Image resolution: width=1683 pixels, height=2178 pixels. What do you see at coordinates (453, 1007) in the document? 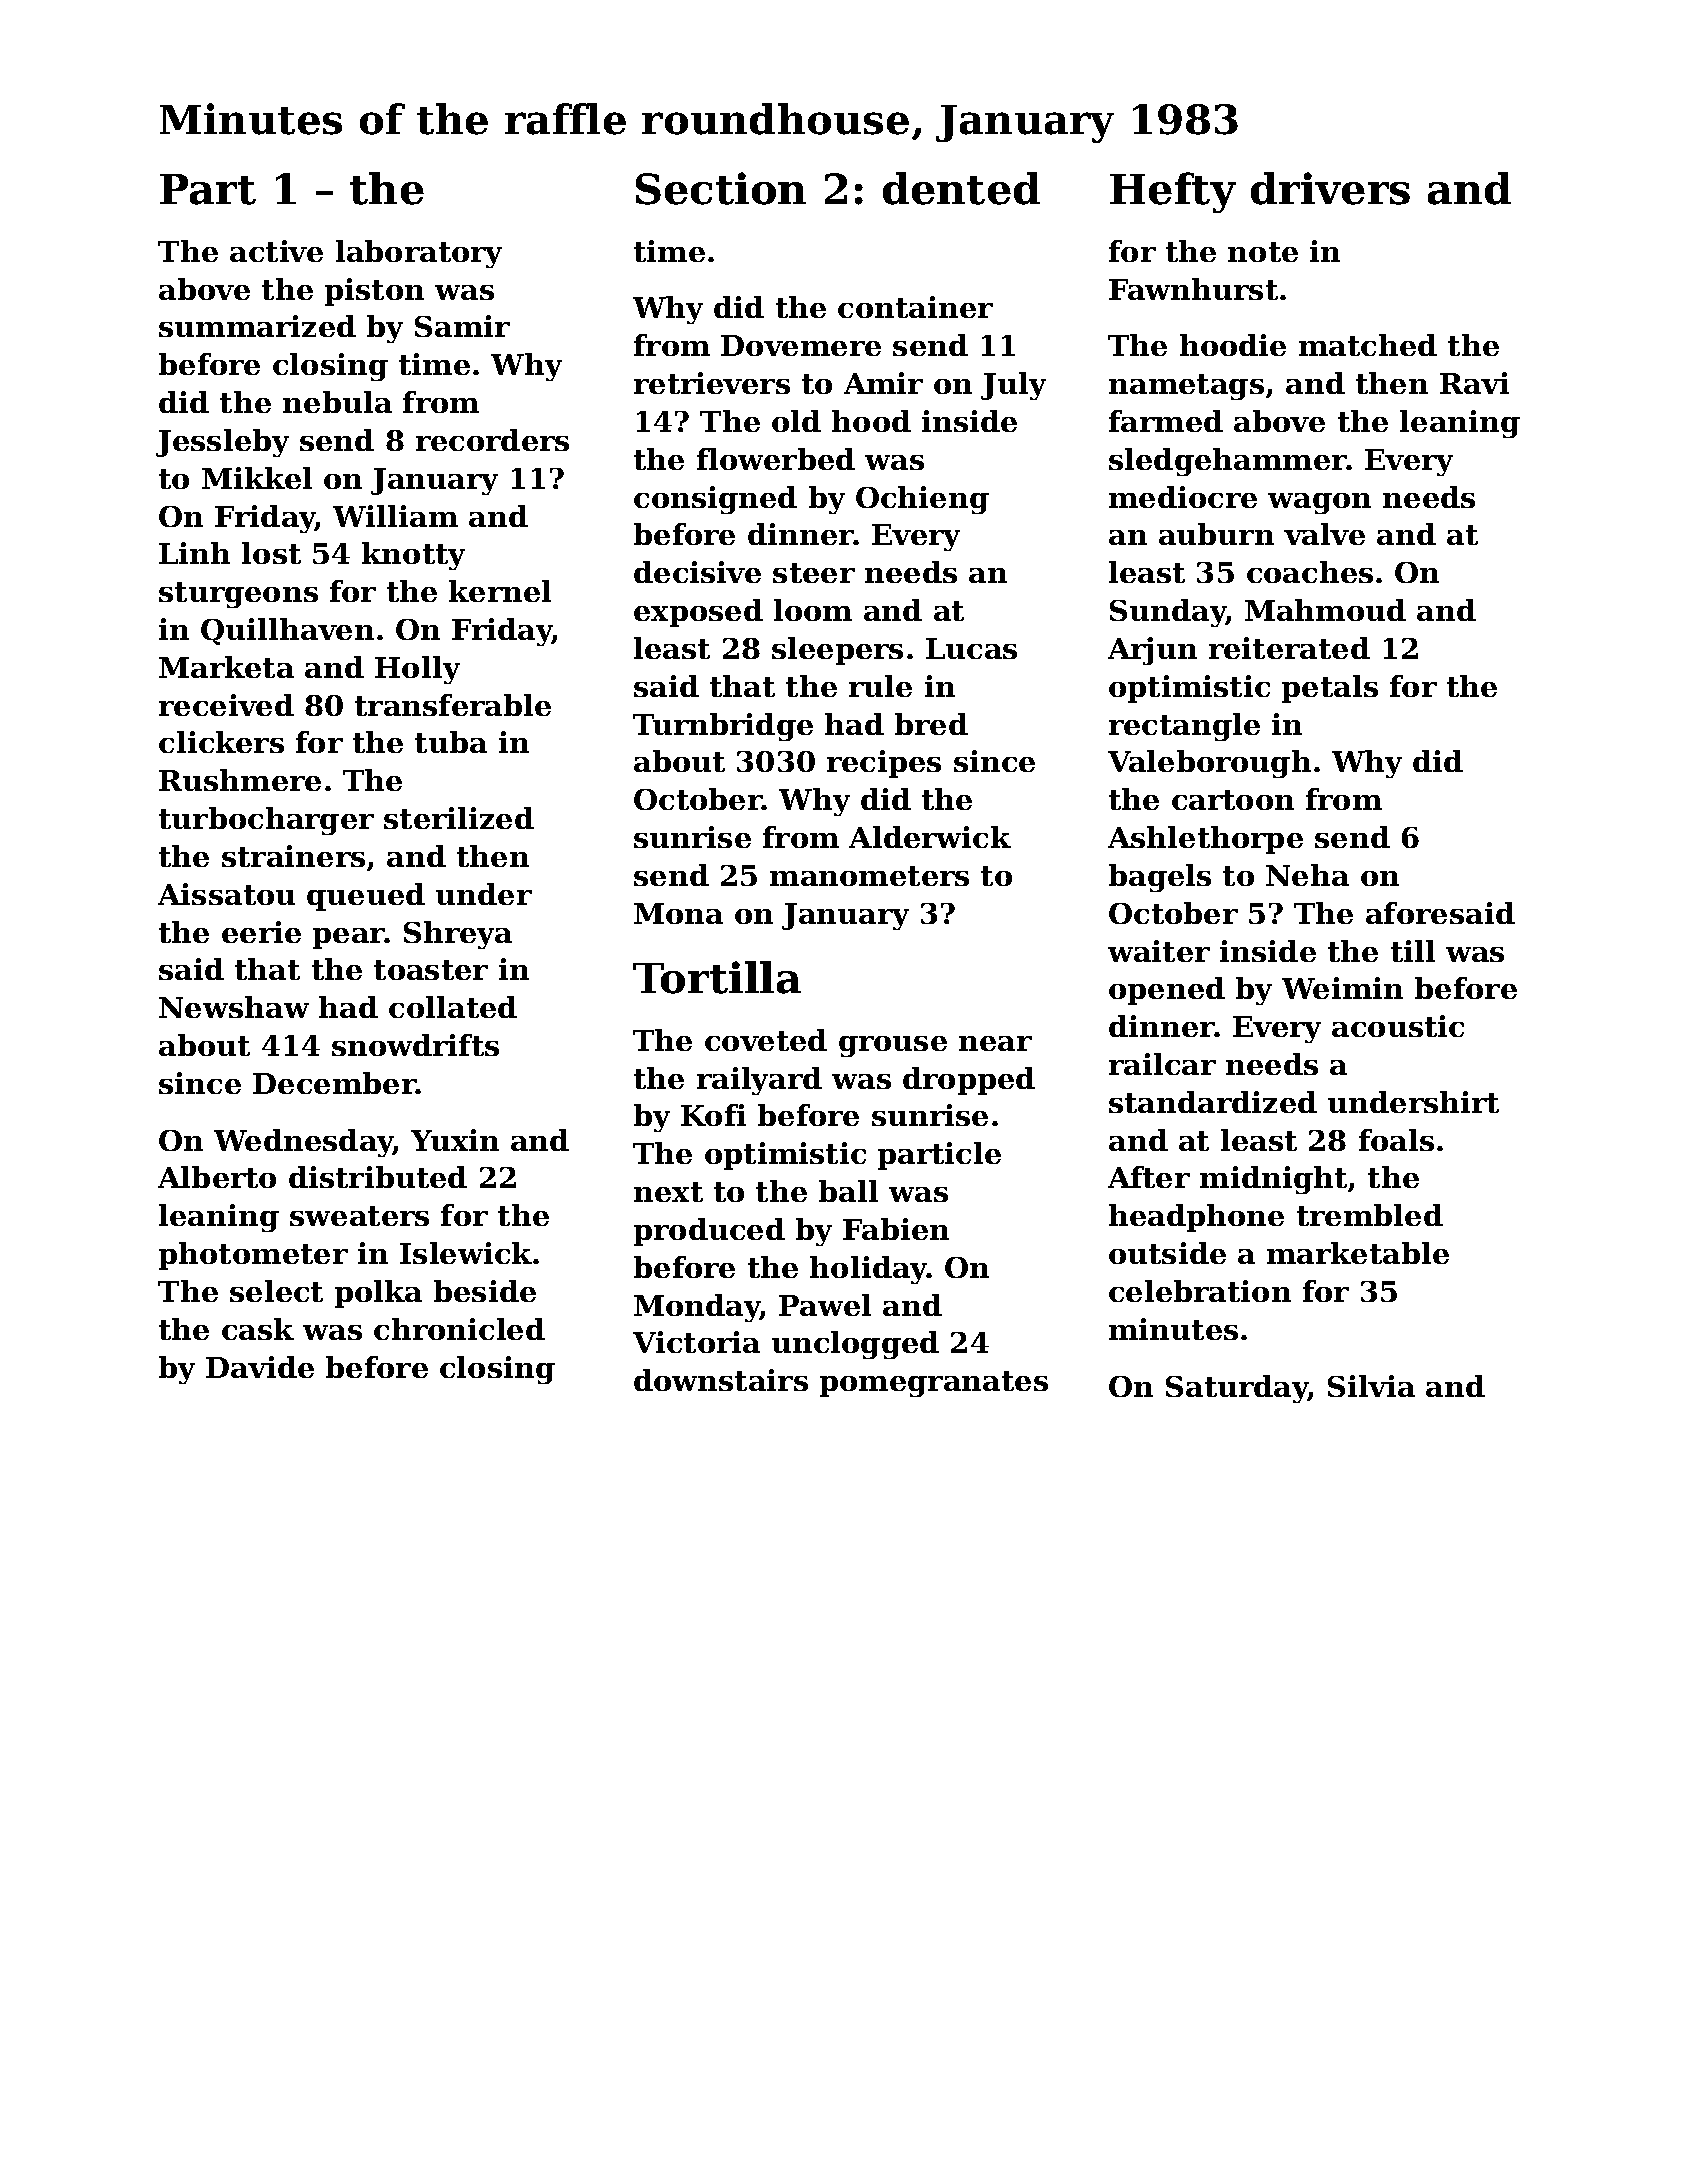
I see `collated` at bounding box center [453, 1007].
